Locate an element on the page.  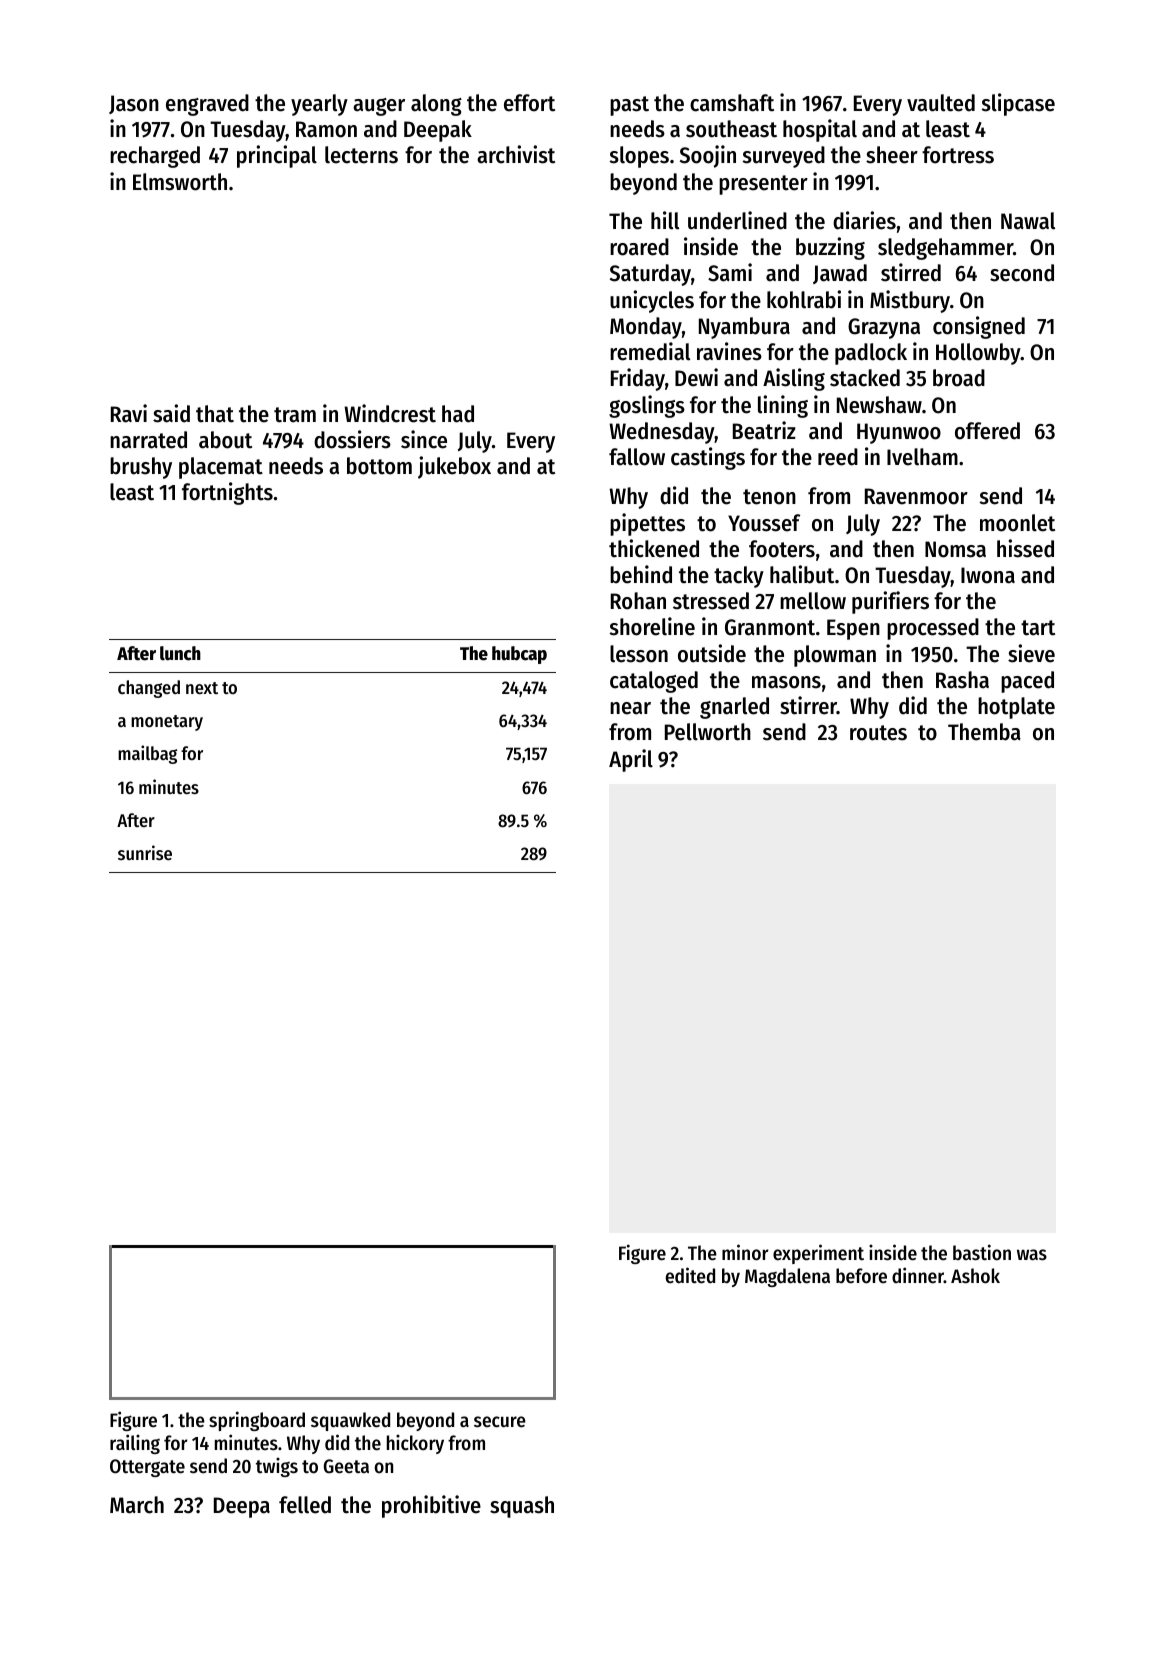
slipcase is located at coordinates (1018, 104).
